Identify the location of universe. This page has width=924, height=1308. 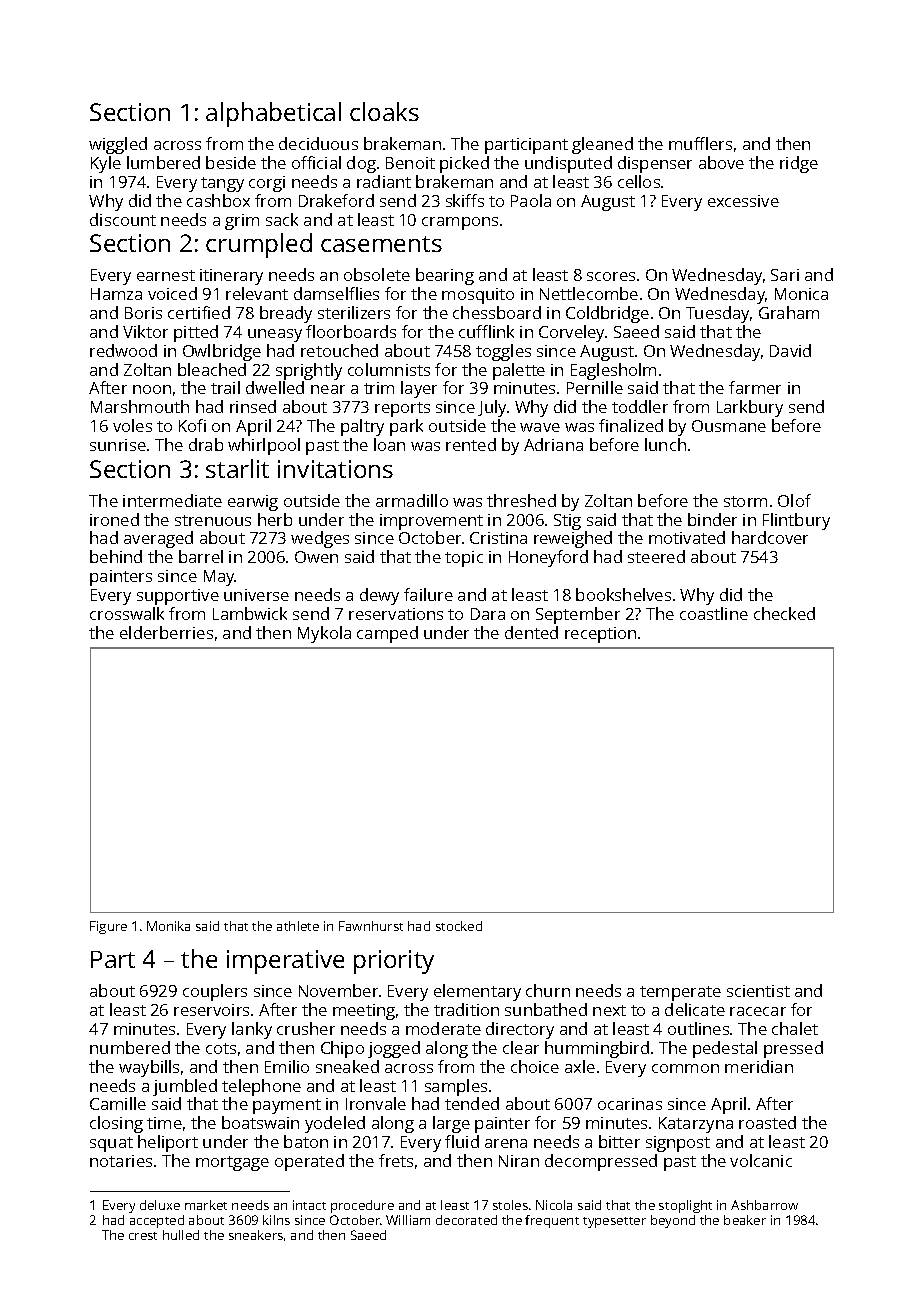
(256, 595).
